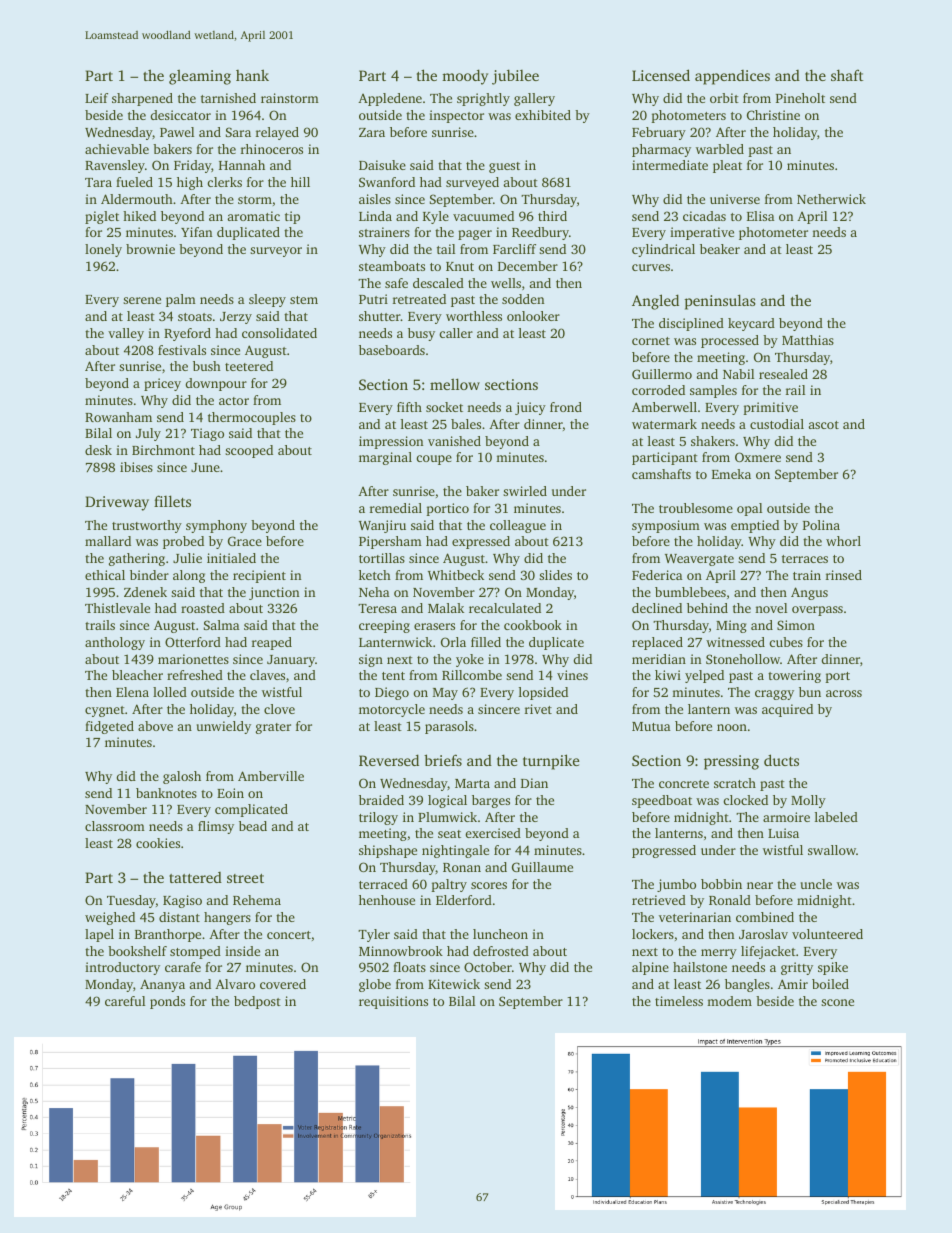 This page has height=1233, width=952. I want to click on rivet, so click(538, 709).
